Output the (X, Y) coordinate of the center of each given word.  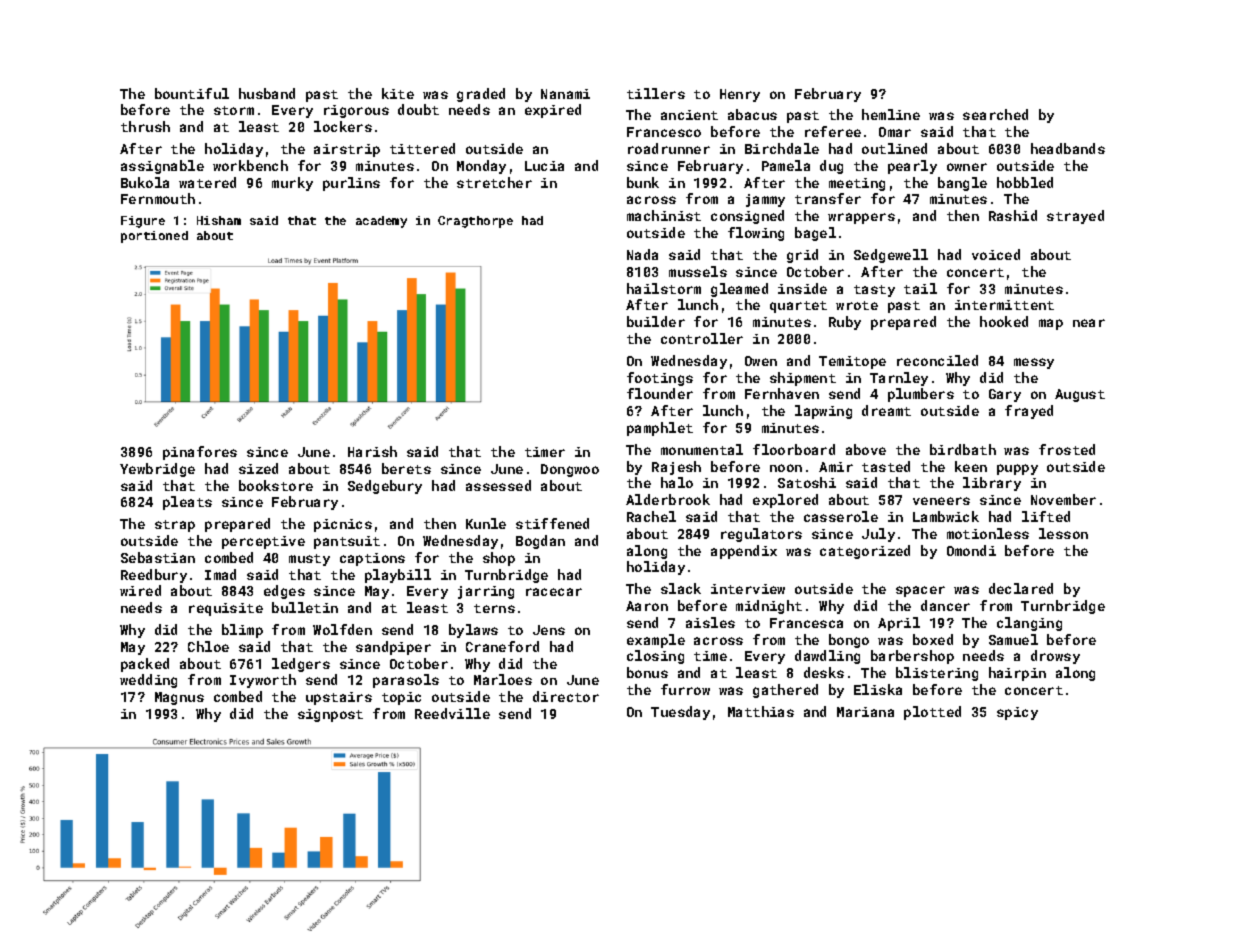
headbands (1068, 148)
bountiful (192, 93)
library (992, 484)
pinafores (200, 453)
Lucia (544, 166)
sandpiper (393, 648)
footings (660, 379)
